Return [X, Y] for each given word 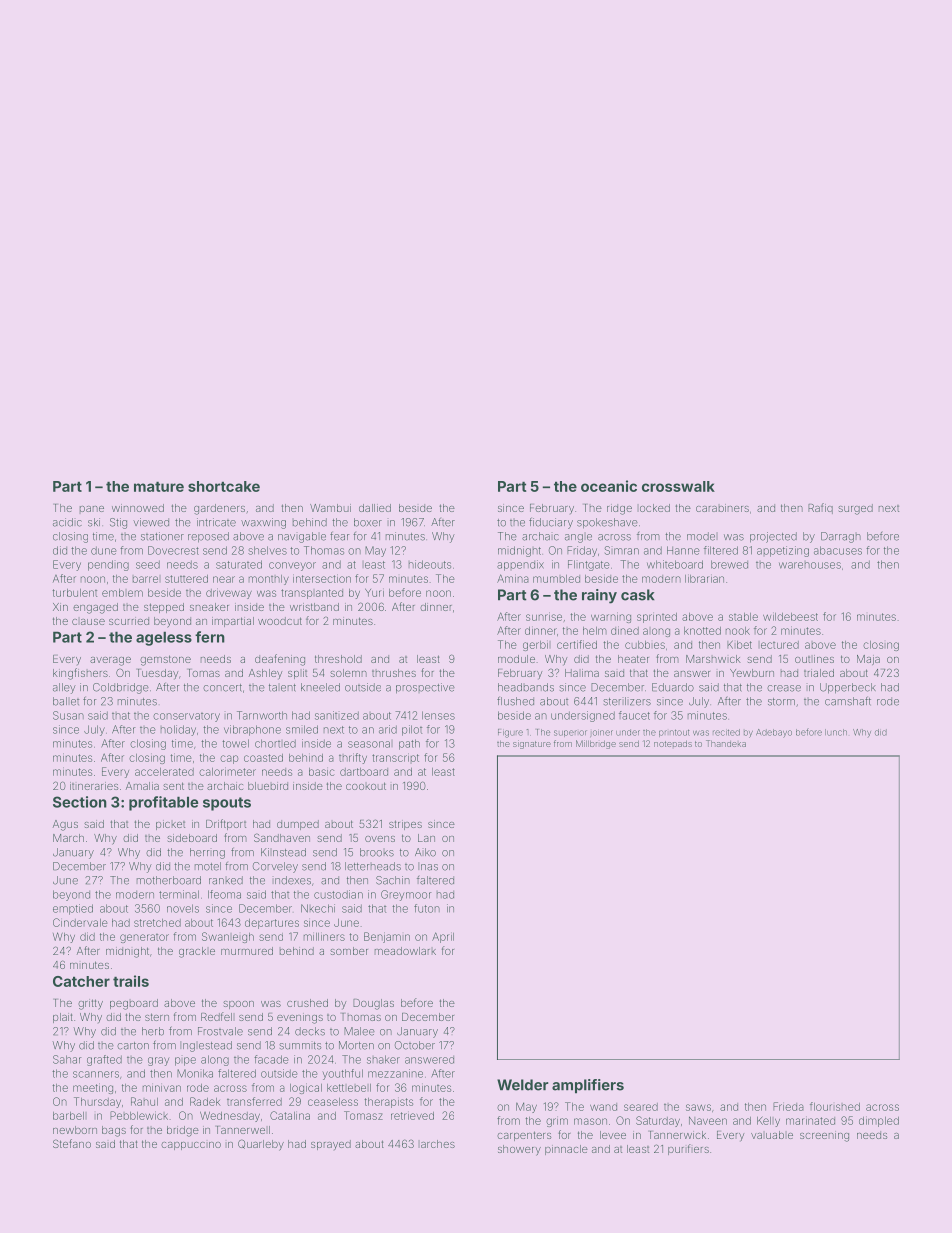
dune [104, 550]
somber [349, 951]
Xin [60, 607]
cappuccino [191, 1146]
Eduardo [673, 687]
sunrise [544, 616]
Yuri [374, 592]
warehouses [810, 565]
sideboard [192, 838]
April [443, 937]
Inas [428, 866]
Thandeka [726, 743]
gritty [90, 1004]
